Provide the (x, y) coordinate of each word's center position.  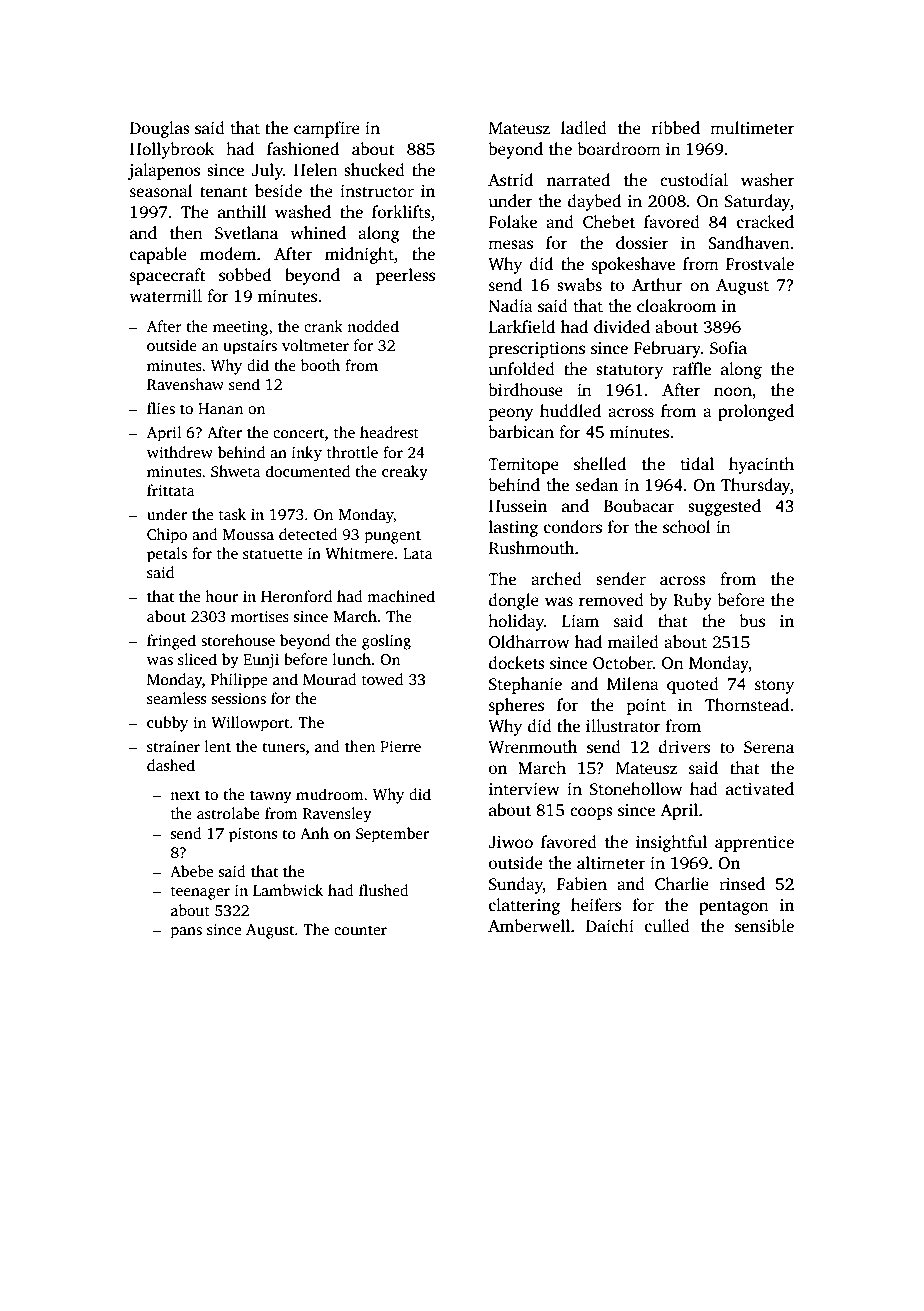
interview (524, 789)
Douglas (160, 129)
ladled (584, 128)
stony (774, 686)
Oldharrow (529, 642)
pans (186, 933)
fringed (171, 642)
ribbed (676, 128)
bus (752, 621)
